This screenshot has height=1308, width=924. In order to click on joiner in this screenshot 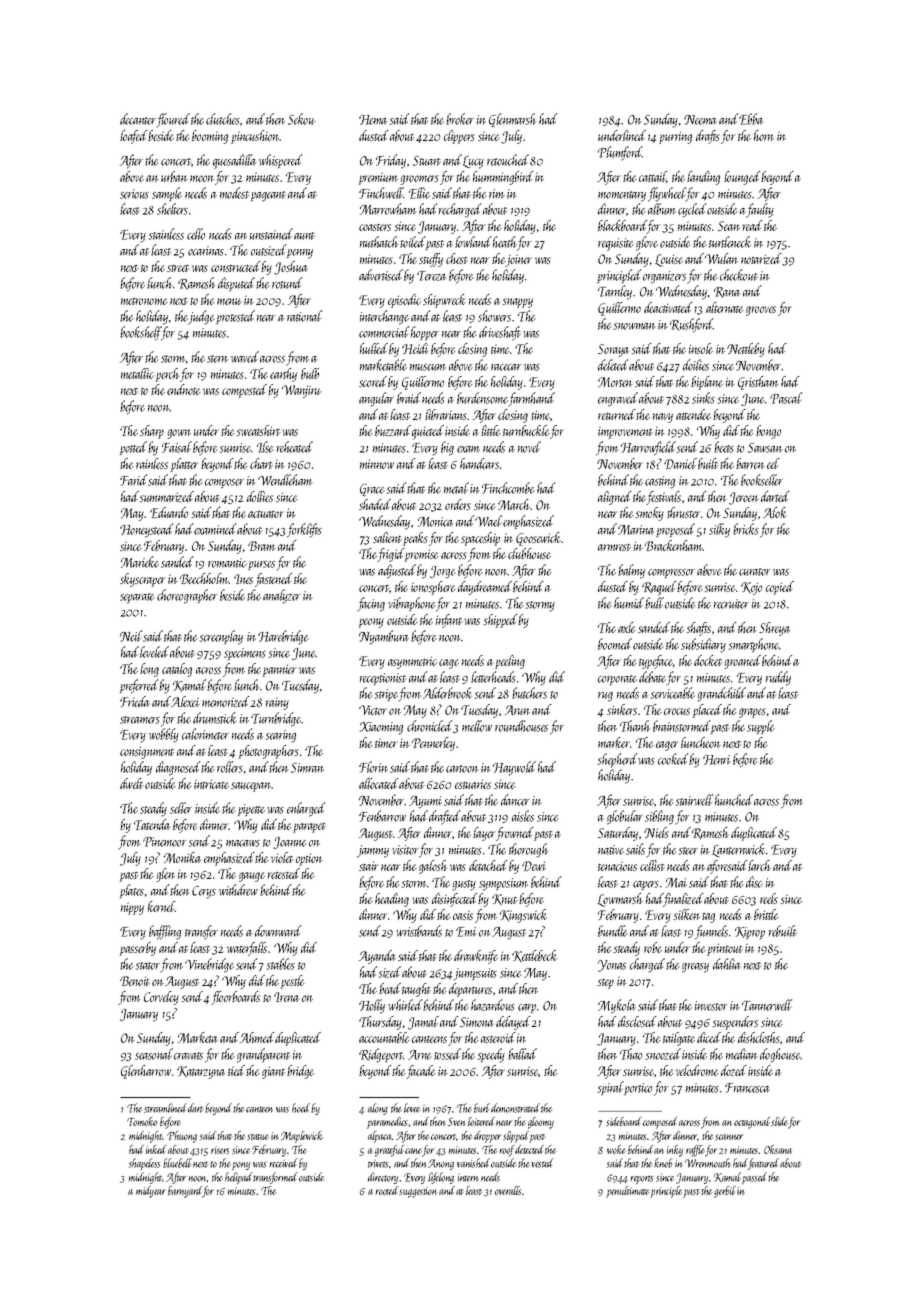, I will do `click(519, 260)`.
